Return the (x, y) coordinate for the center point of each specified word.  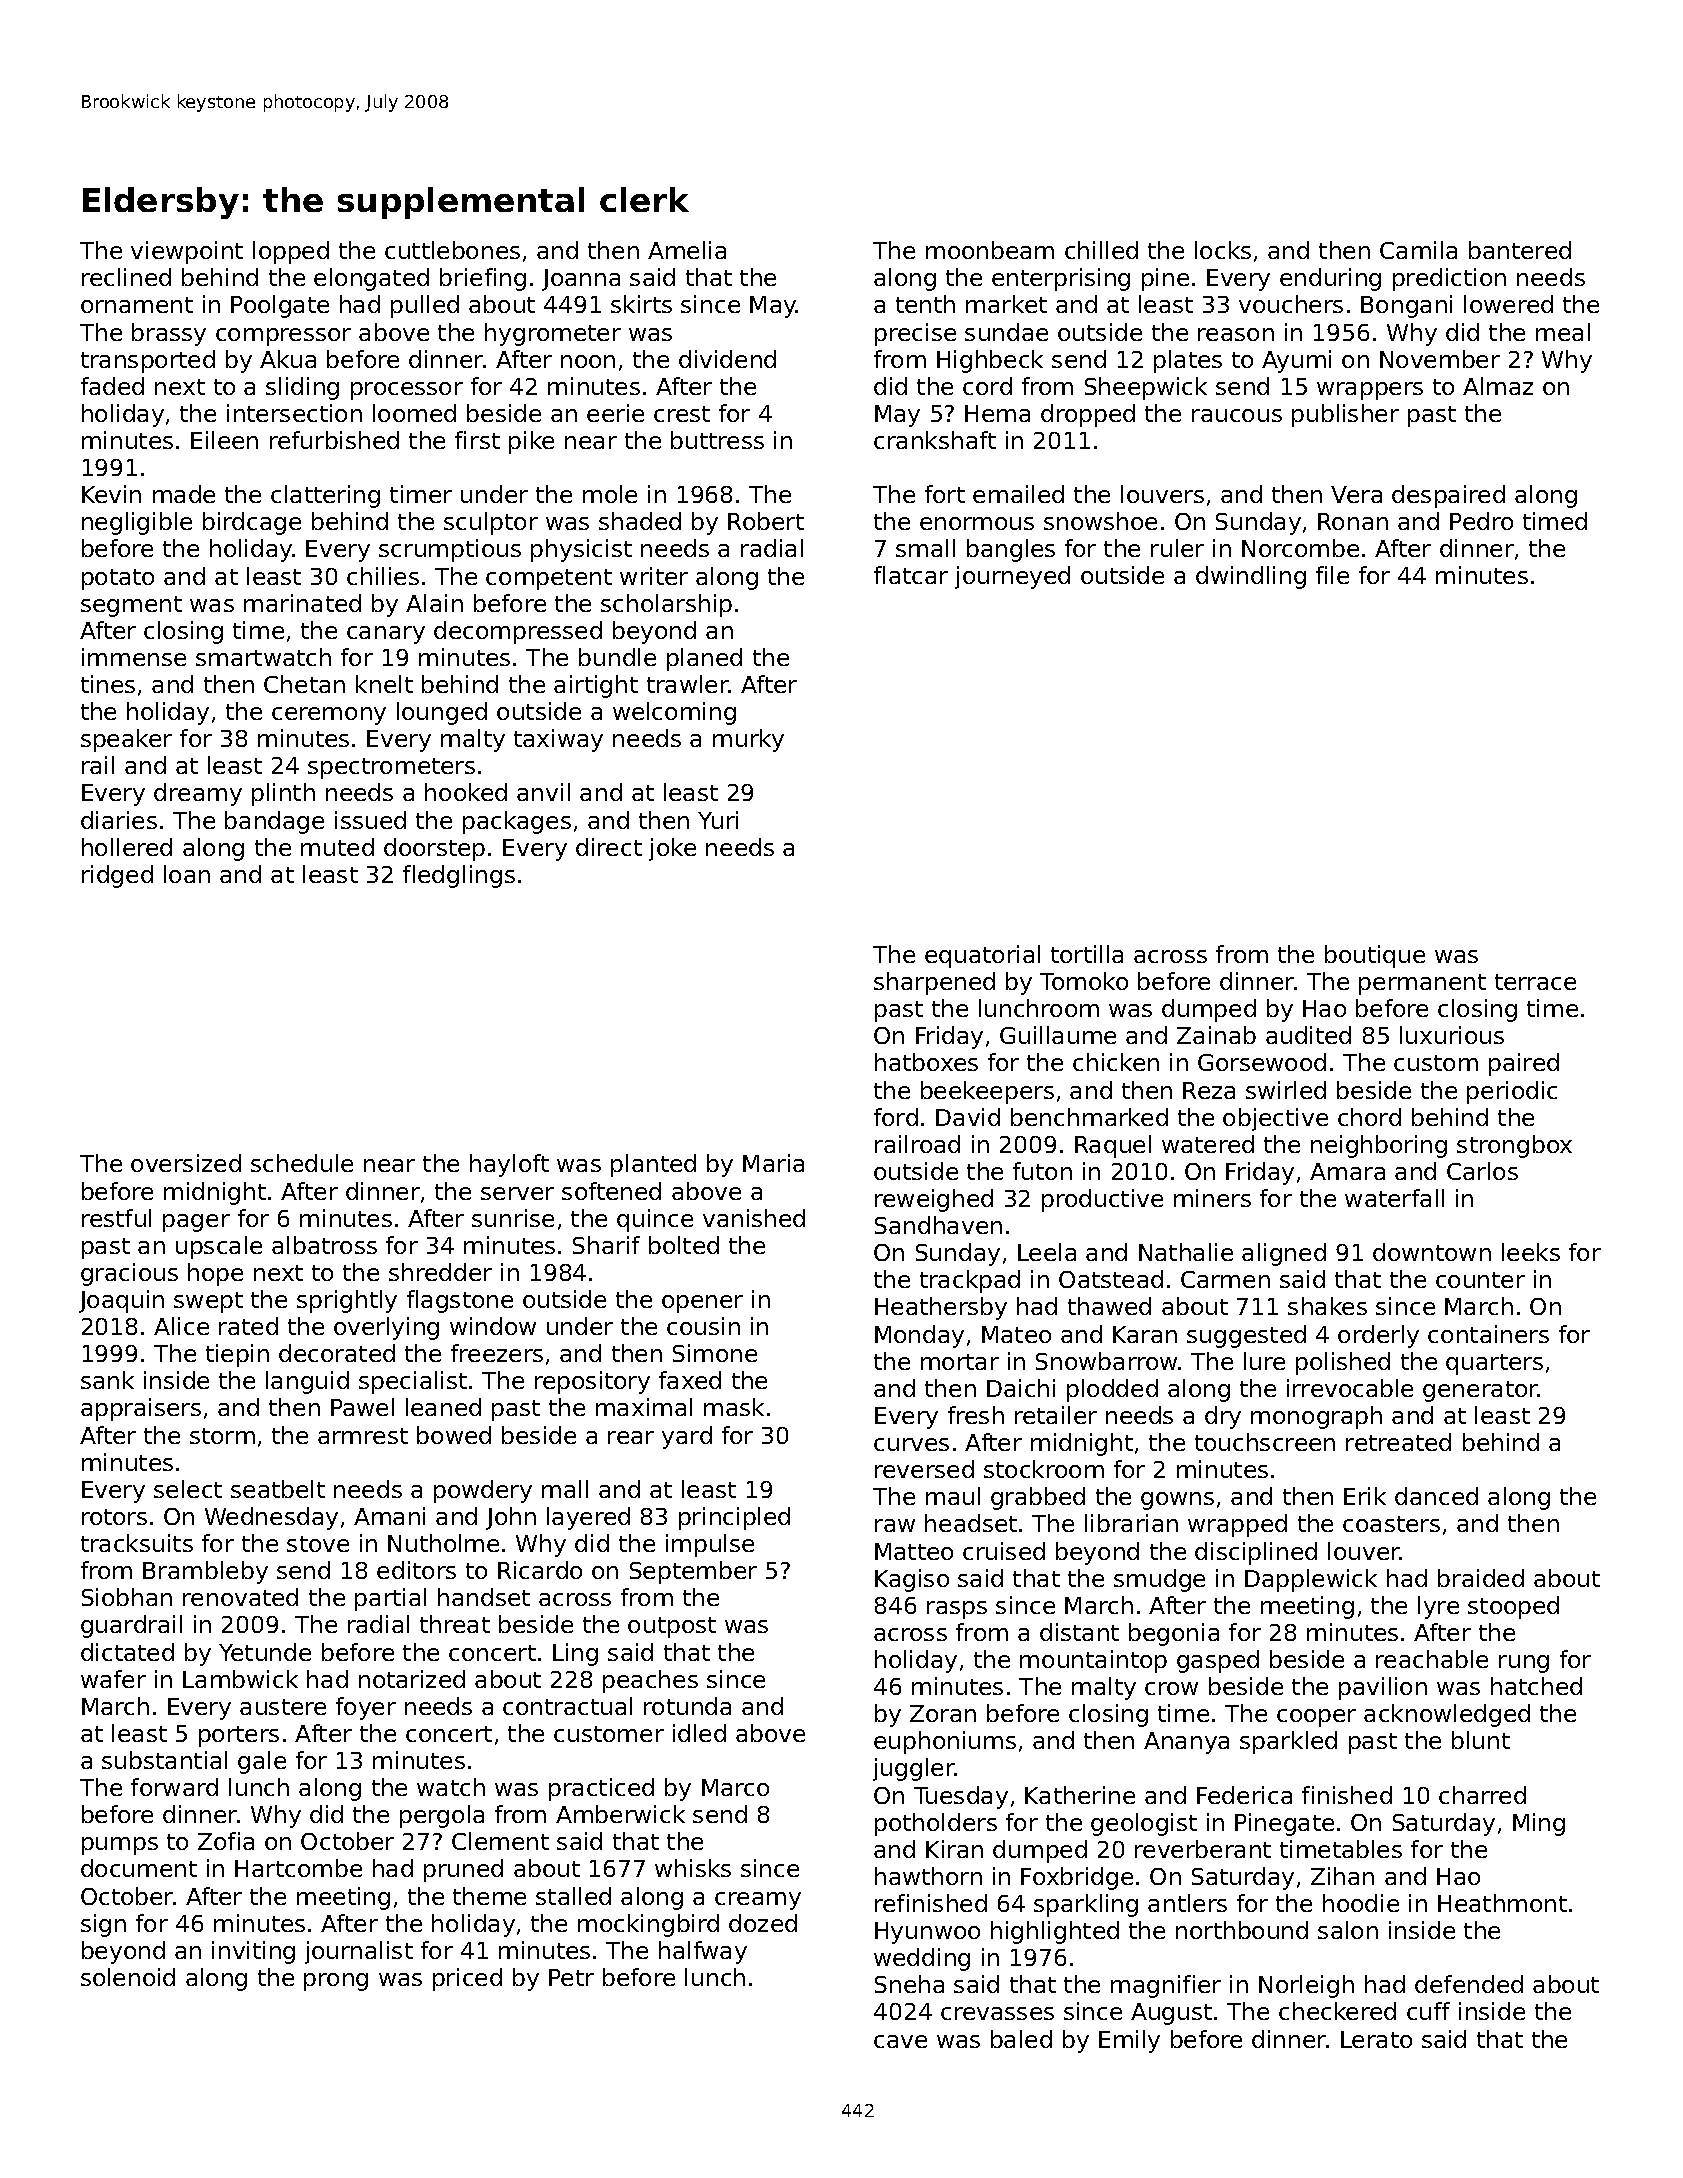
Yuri (718, 820)
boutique (1375, 956)
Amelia (687, 250)
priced (467, 1979)
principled (734, 1518)
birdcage (252, 523)
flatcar (911, 575)
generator (1480, 1391)
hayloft (509, 1165)
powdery (483, 1491)
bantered (1520, 250)
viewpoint (187, 252)
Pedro (1481, 521)
